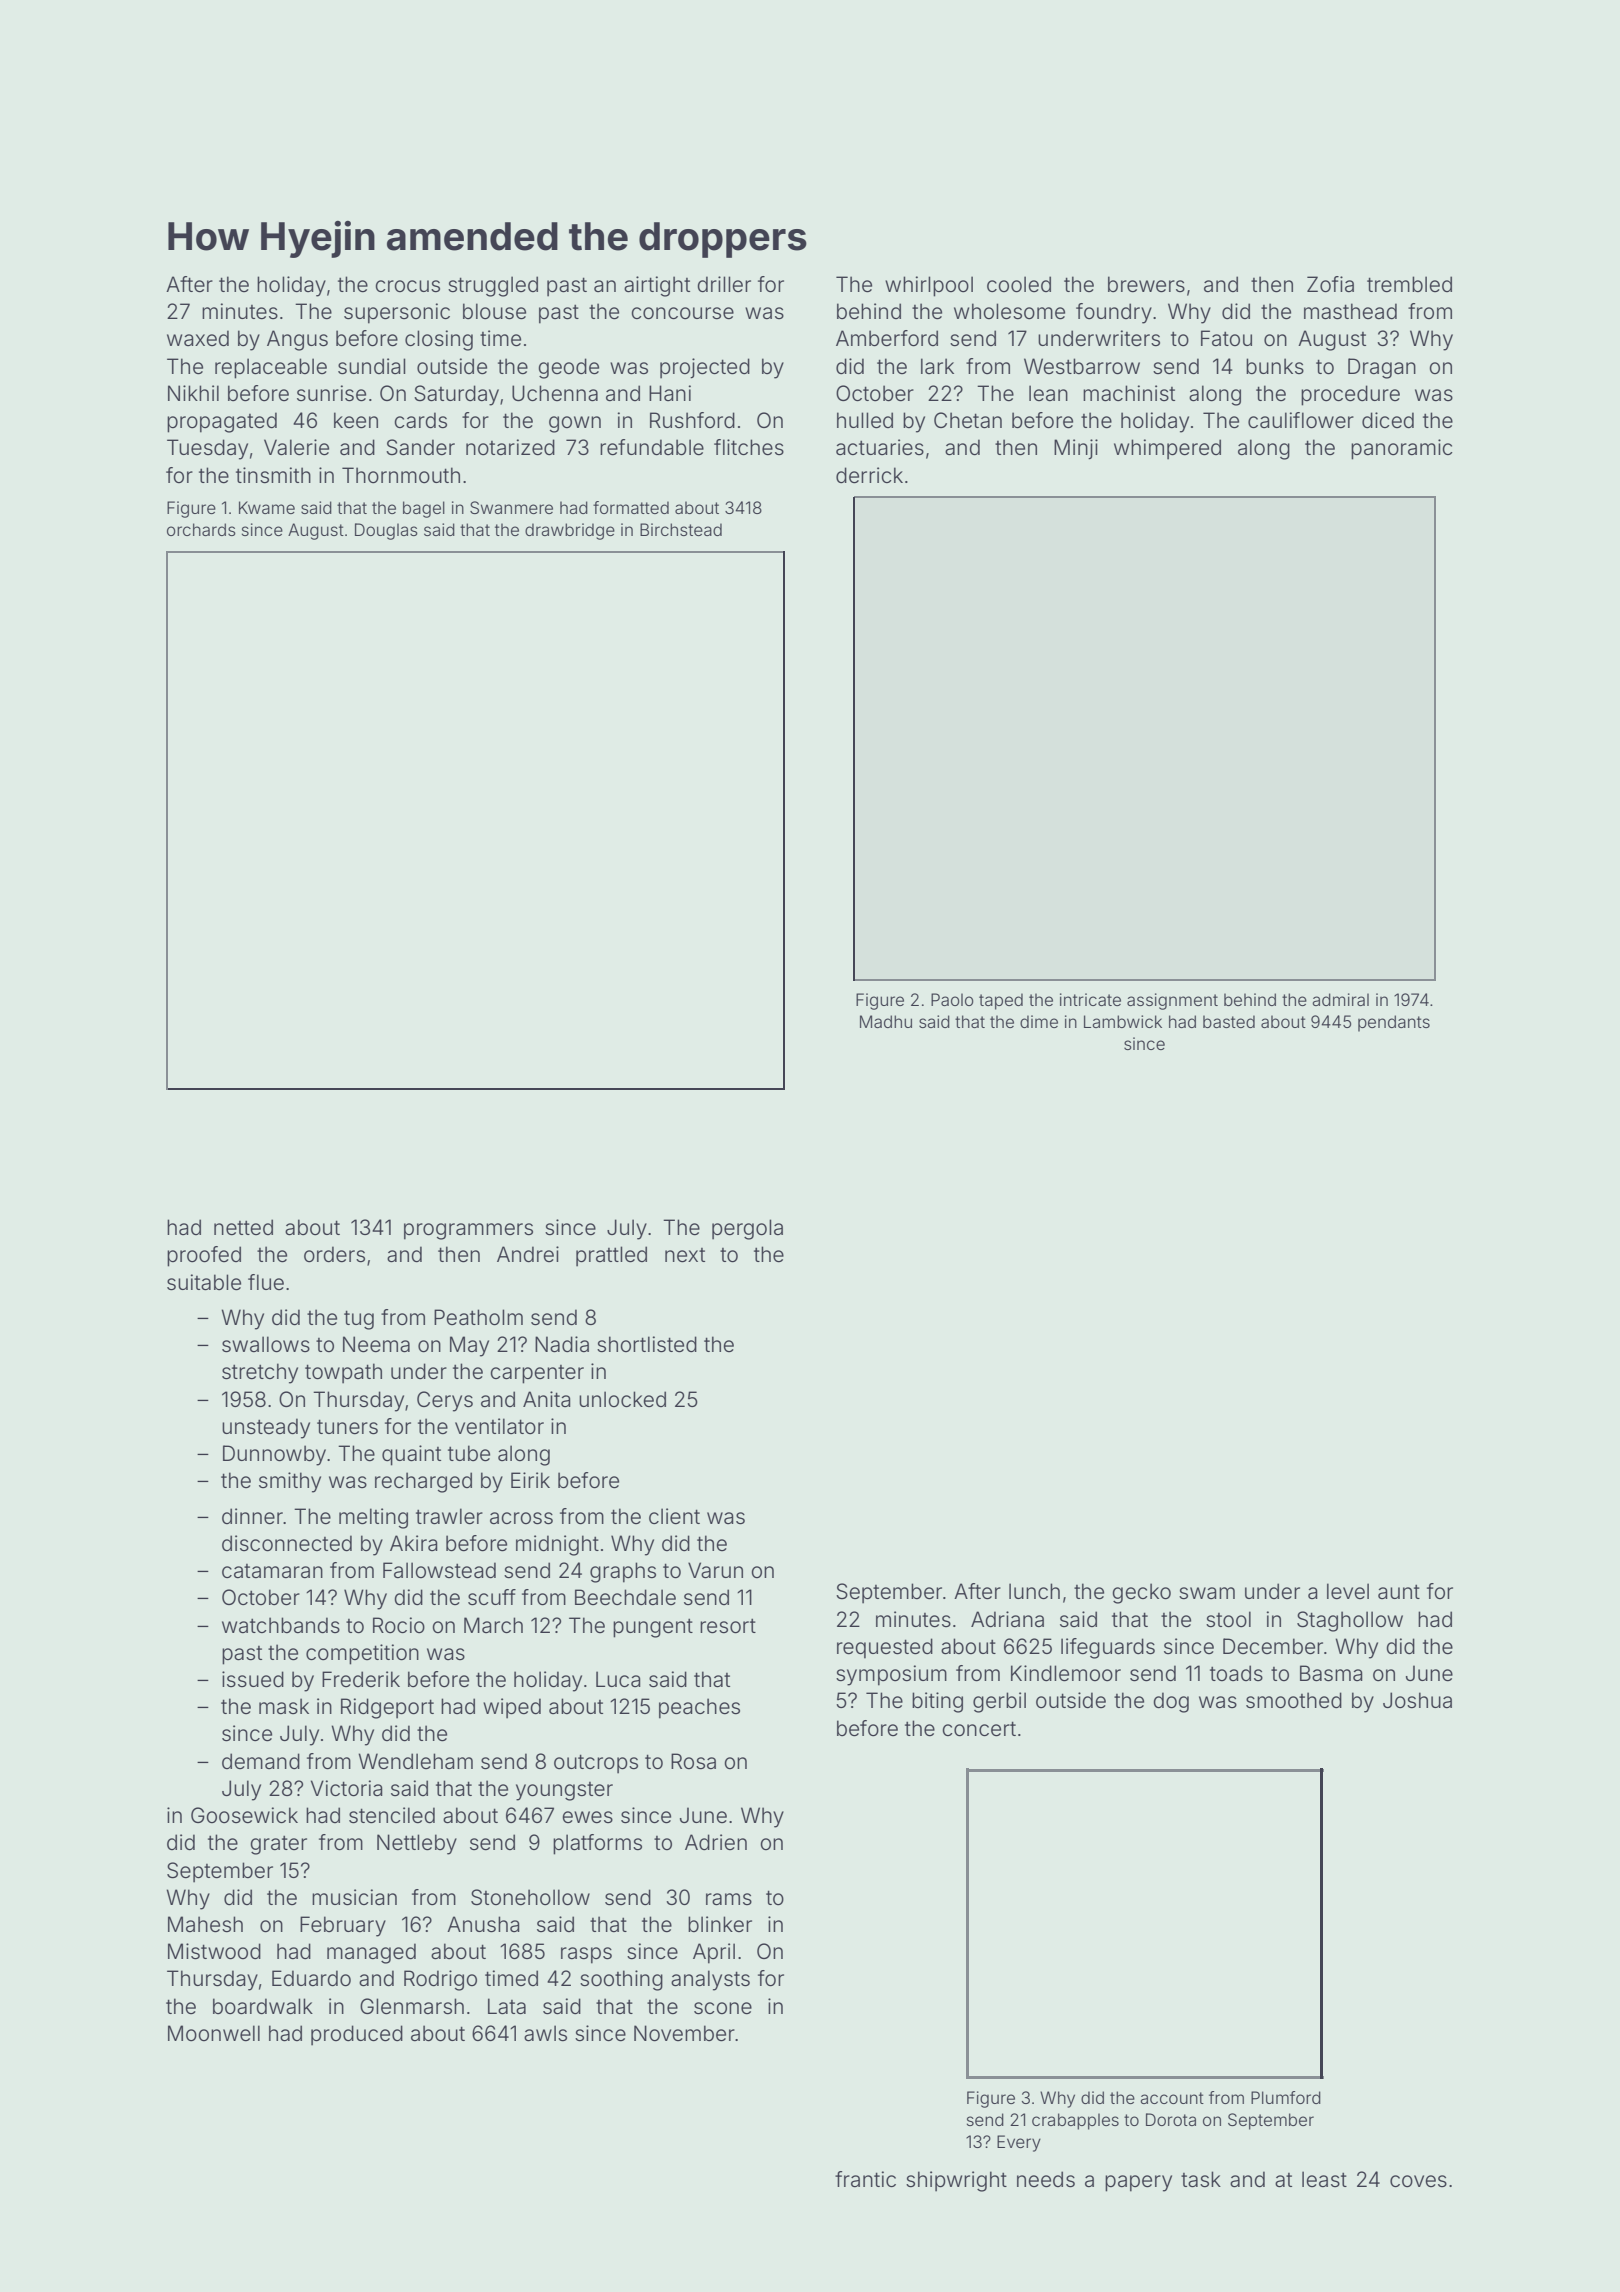  What do you see at coordinates (407, 286) in the screenshot?
I see `crocus` at bounding box center [407, 286].
